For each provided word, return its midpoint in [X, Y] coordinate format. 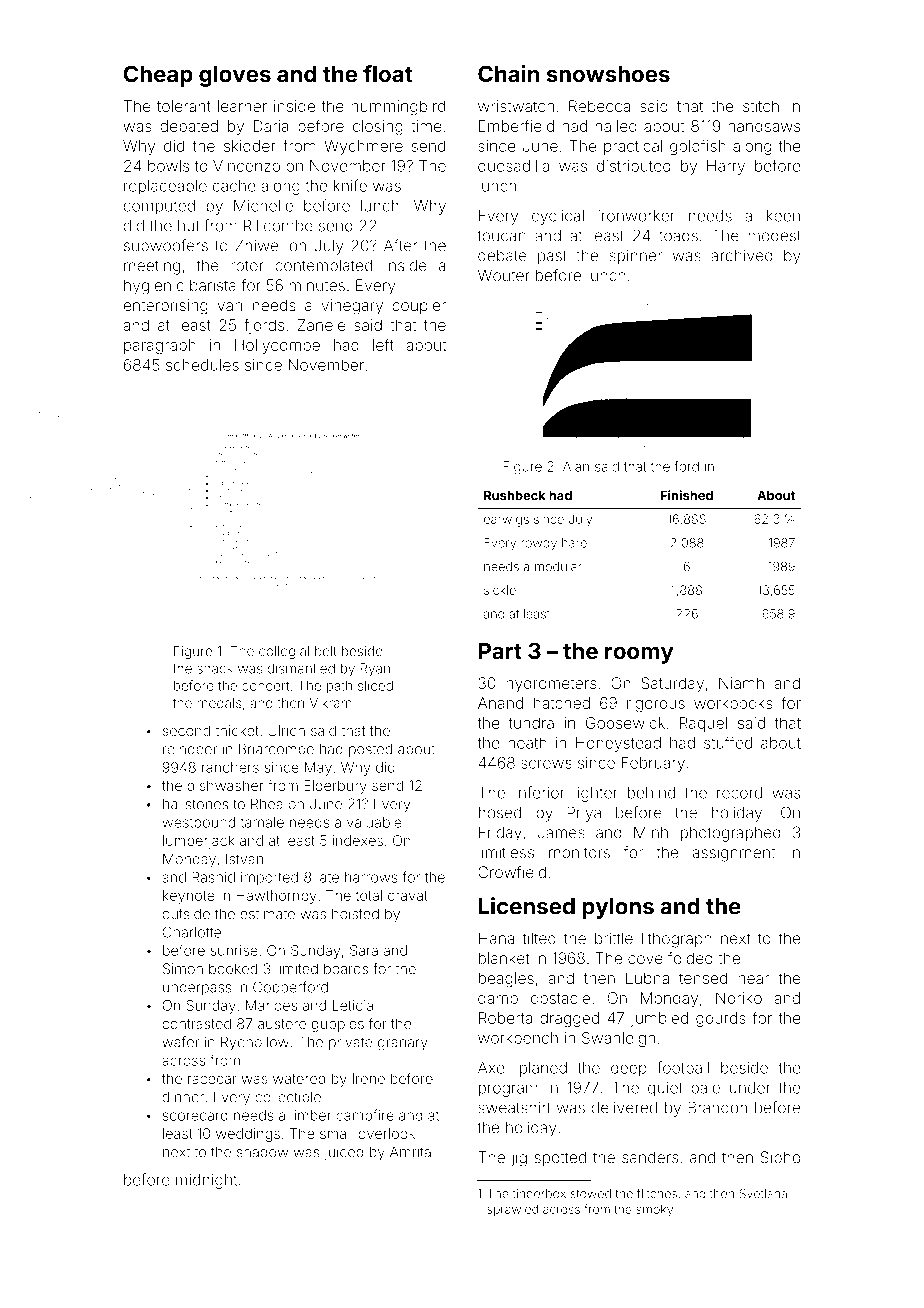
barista [213, 285]
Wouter [504, 275]
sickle [500, 590]
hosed [500, 813]
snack [215, 668]
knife [350, 185]
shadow [262, 1152]
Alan [576, 466]
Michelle [263, 206]
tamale [262, 822]
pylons [618, 908]
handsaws [764, 126]
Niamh [741, 683]
